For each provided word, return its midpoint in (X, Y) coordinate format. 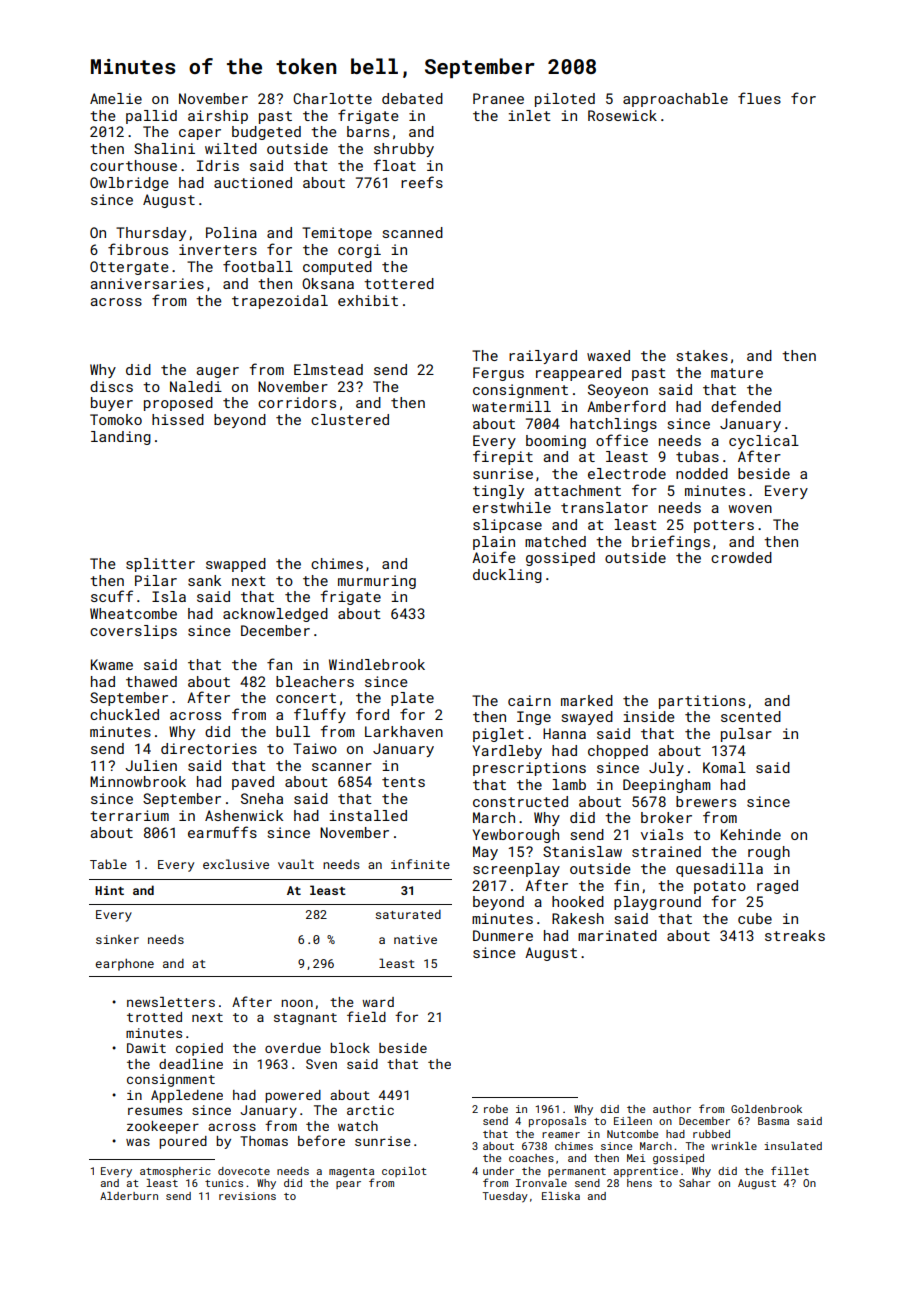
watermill (511, 406)
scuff (112, 596)
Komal (724, 767)
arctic (370, 1110)
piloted (565, 100)
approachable (675, 100)
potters (724, 526)
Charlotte (332, 98)
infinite (420, 864)
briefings (671, 542)
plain (494, 543)
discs (111, 386)
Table (108, 864)
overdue (293, 1048)
